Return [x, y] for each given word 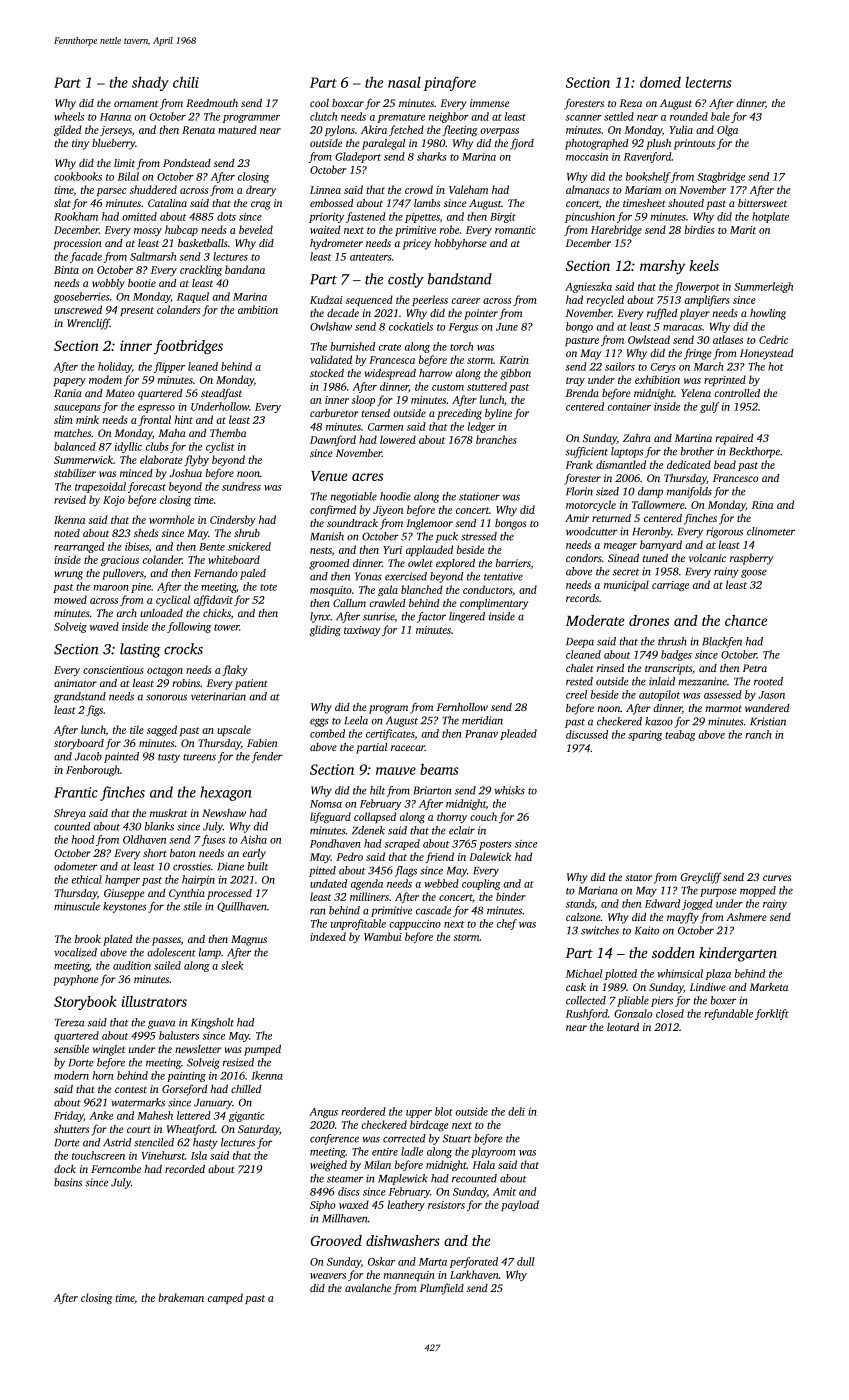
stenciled [154, 1142]
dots [226, 216]
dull [525, 1261]
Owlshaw [331, 326]
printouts [694, 144]
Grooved [336, 1240]
